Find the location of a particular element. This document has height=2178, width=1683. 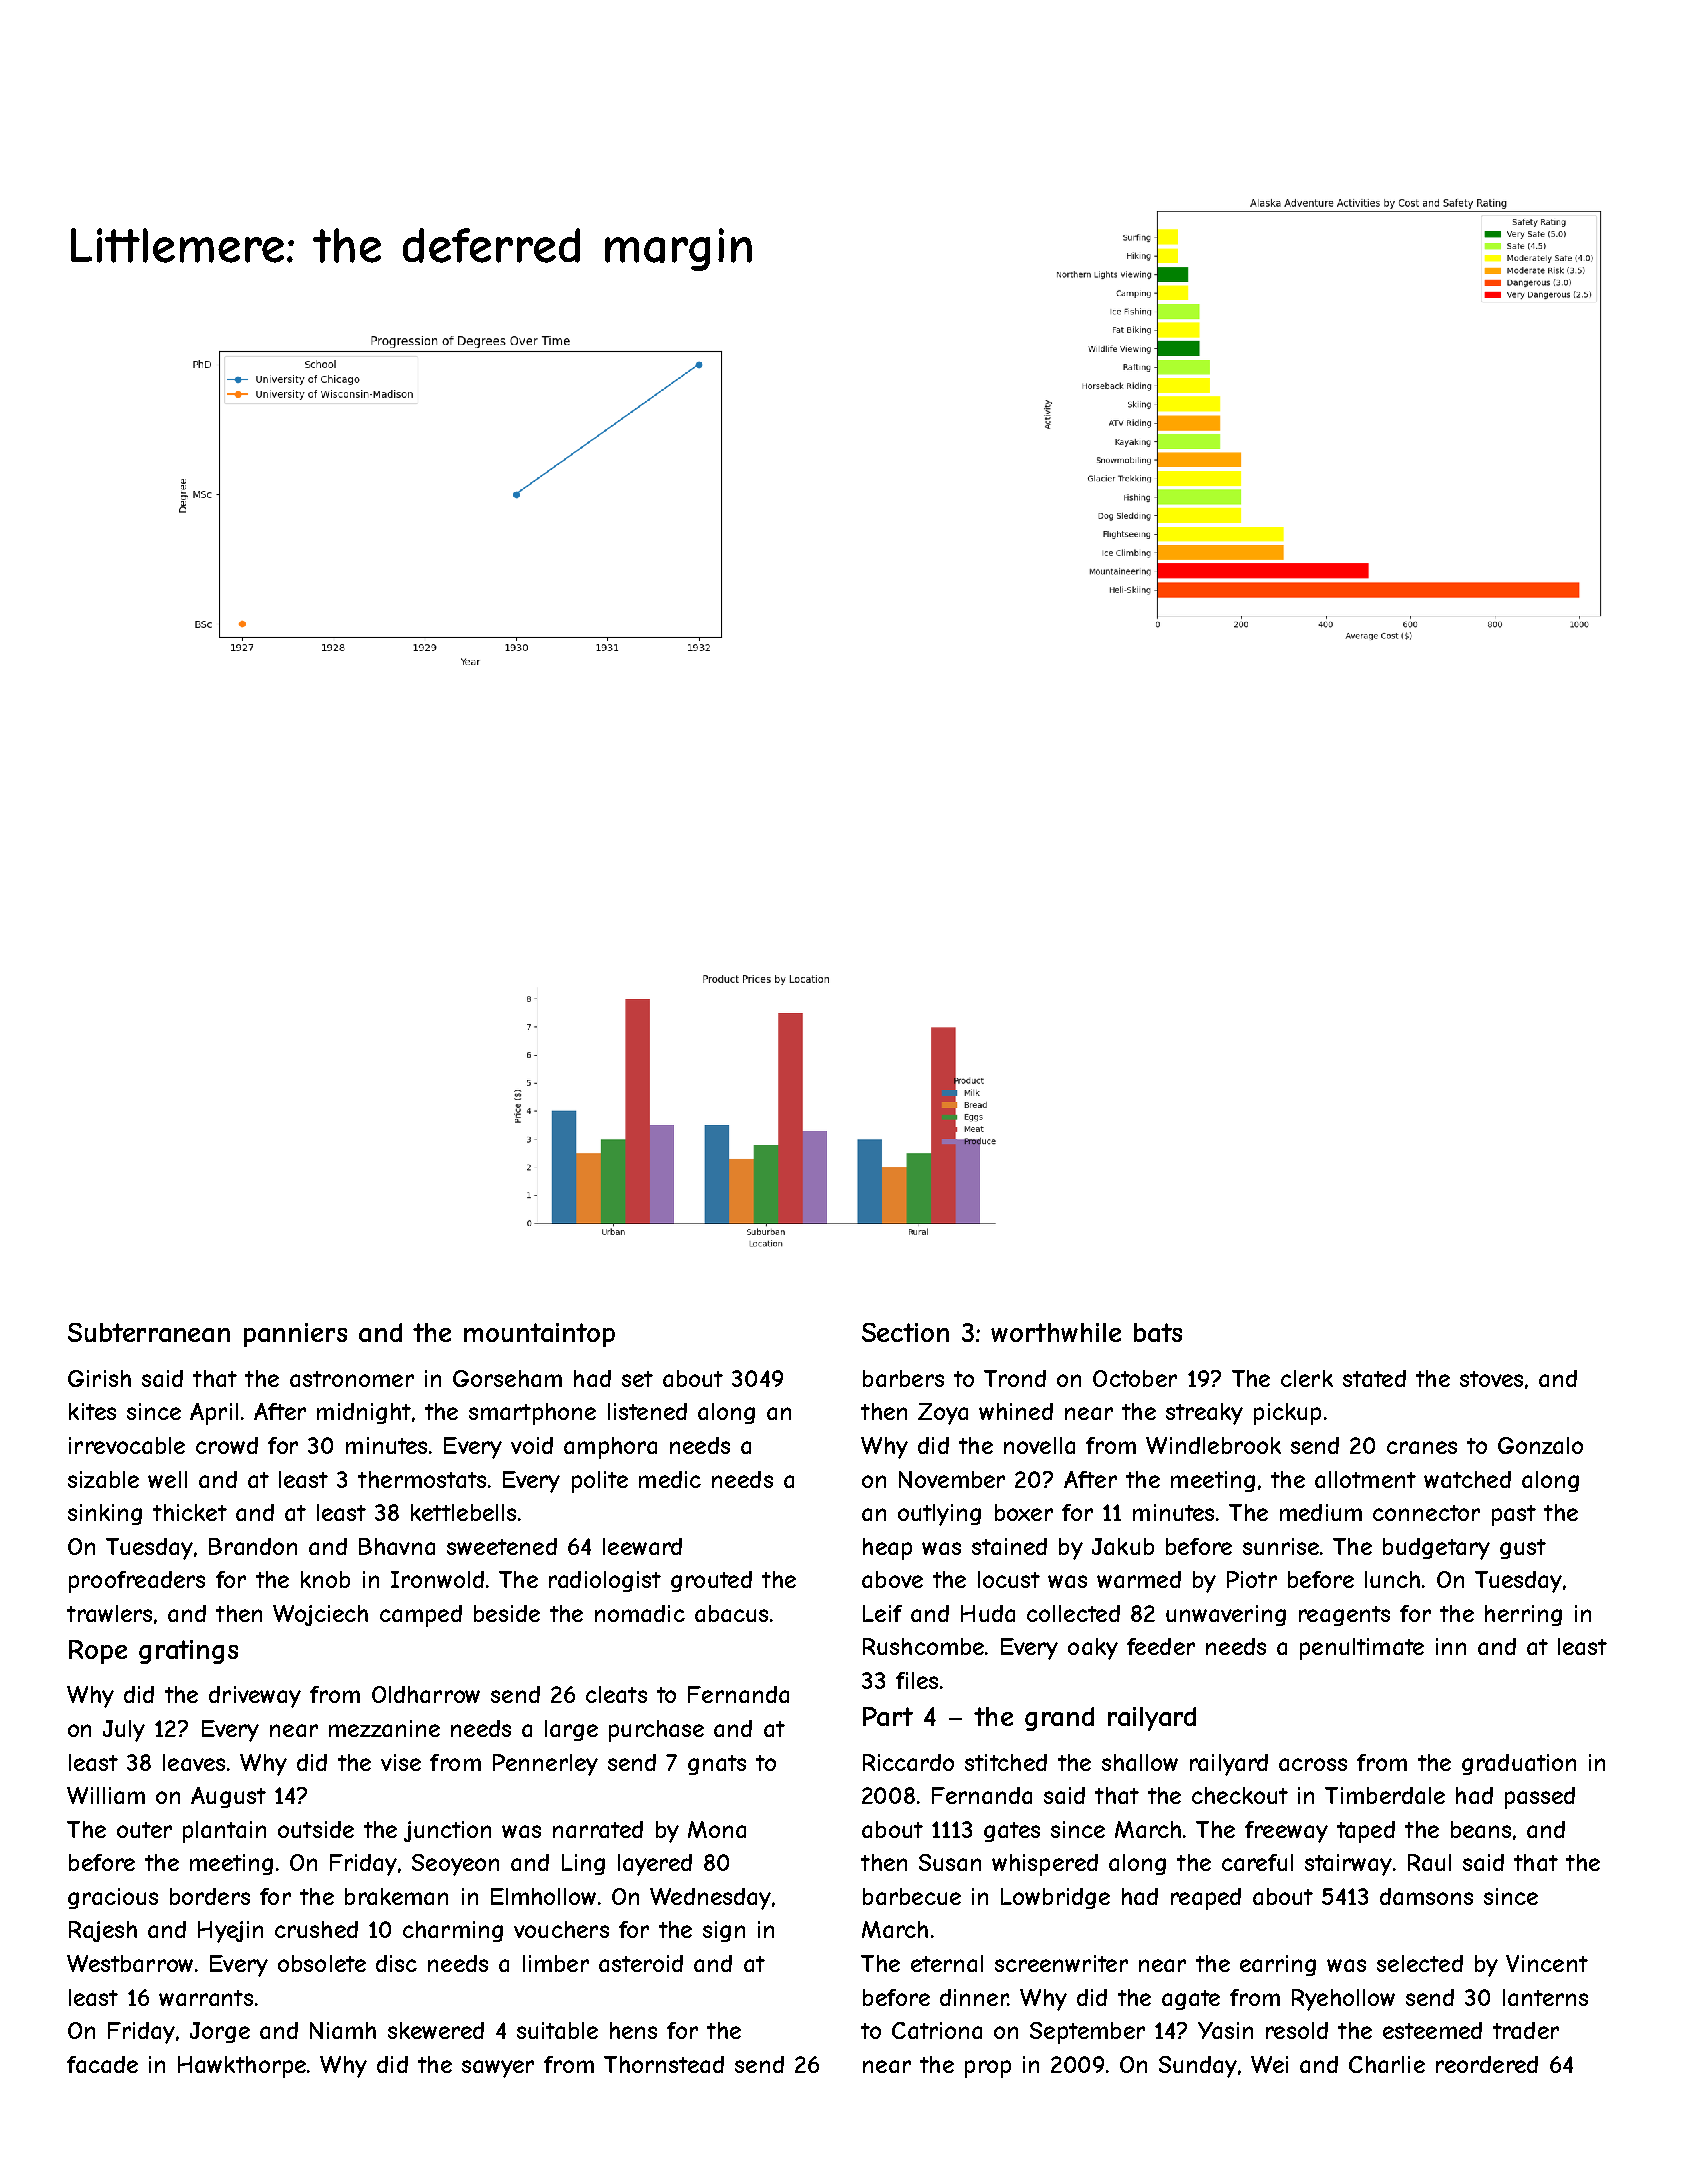

lunch is located at coordinates (1392, 1579).
